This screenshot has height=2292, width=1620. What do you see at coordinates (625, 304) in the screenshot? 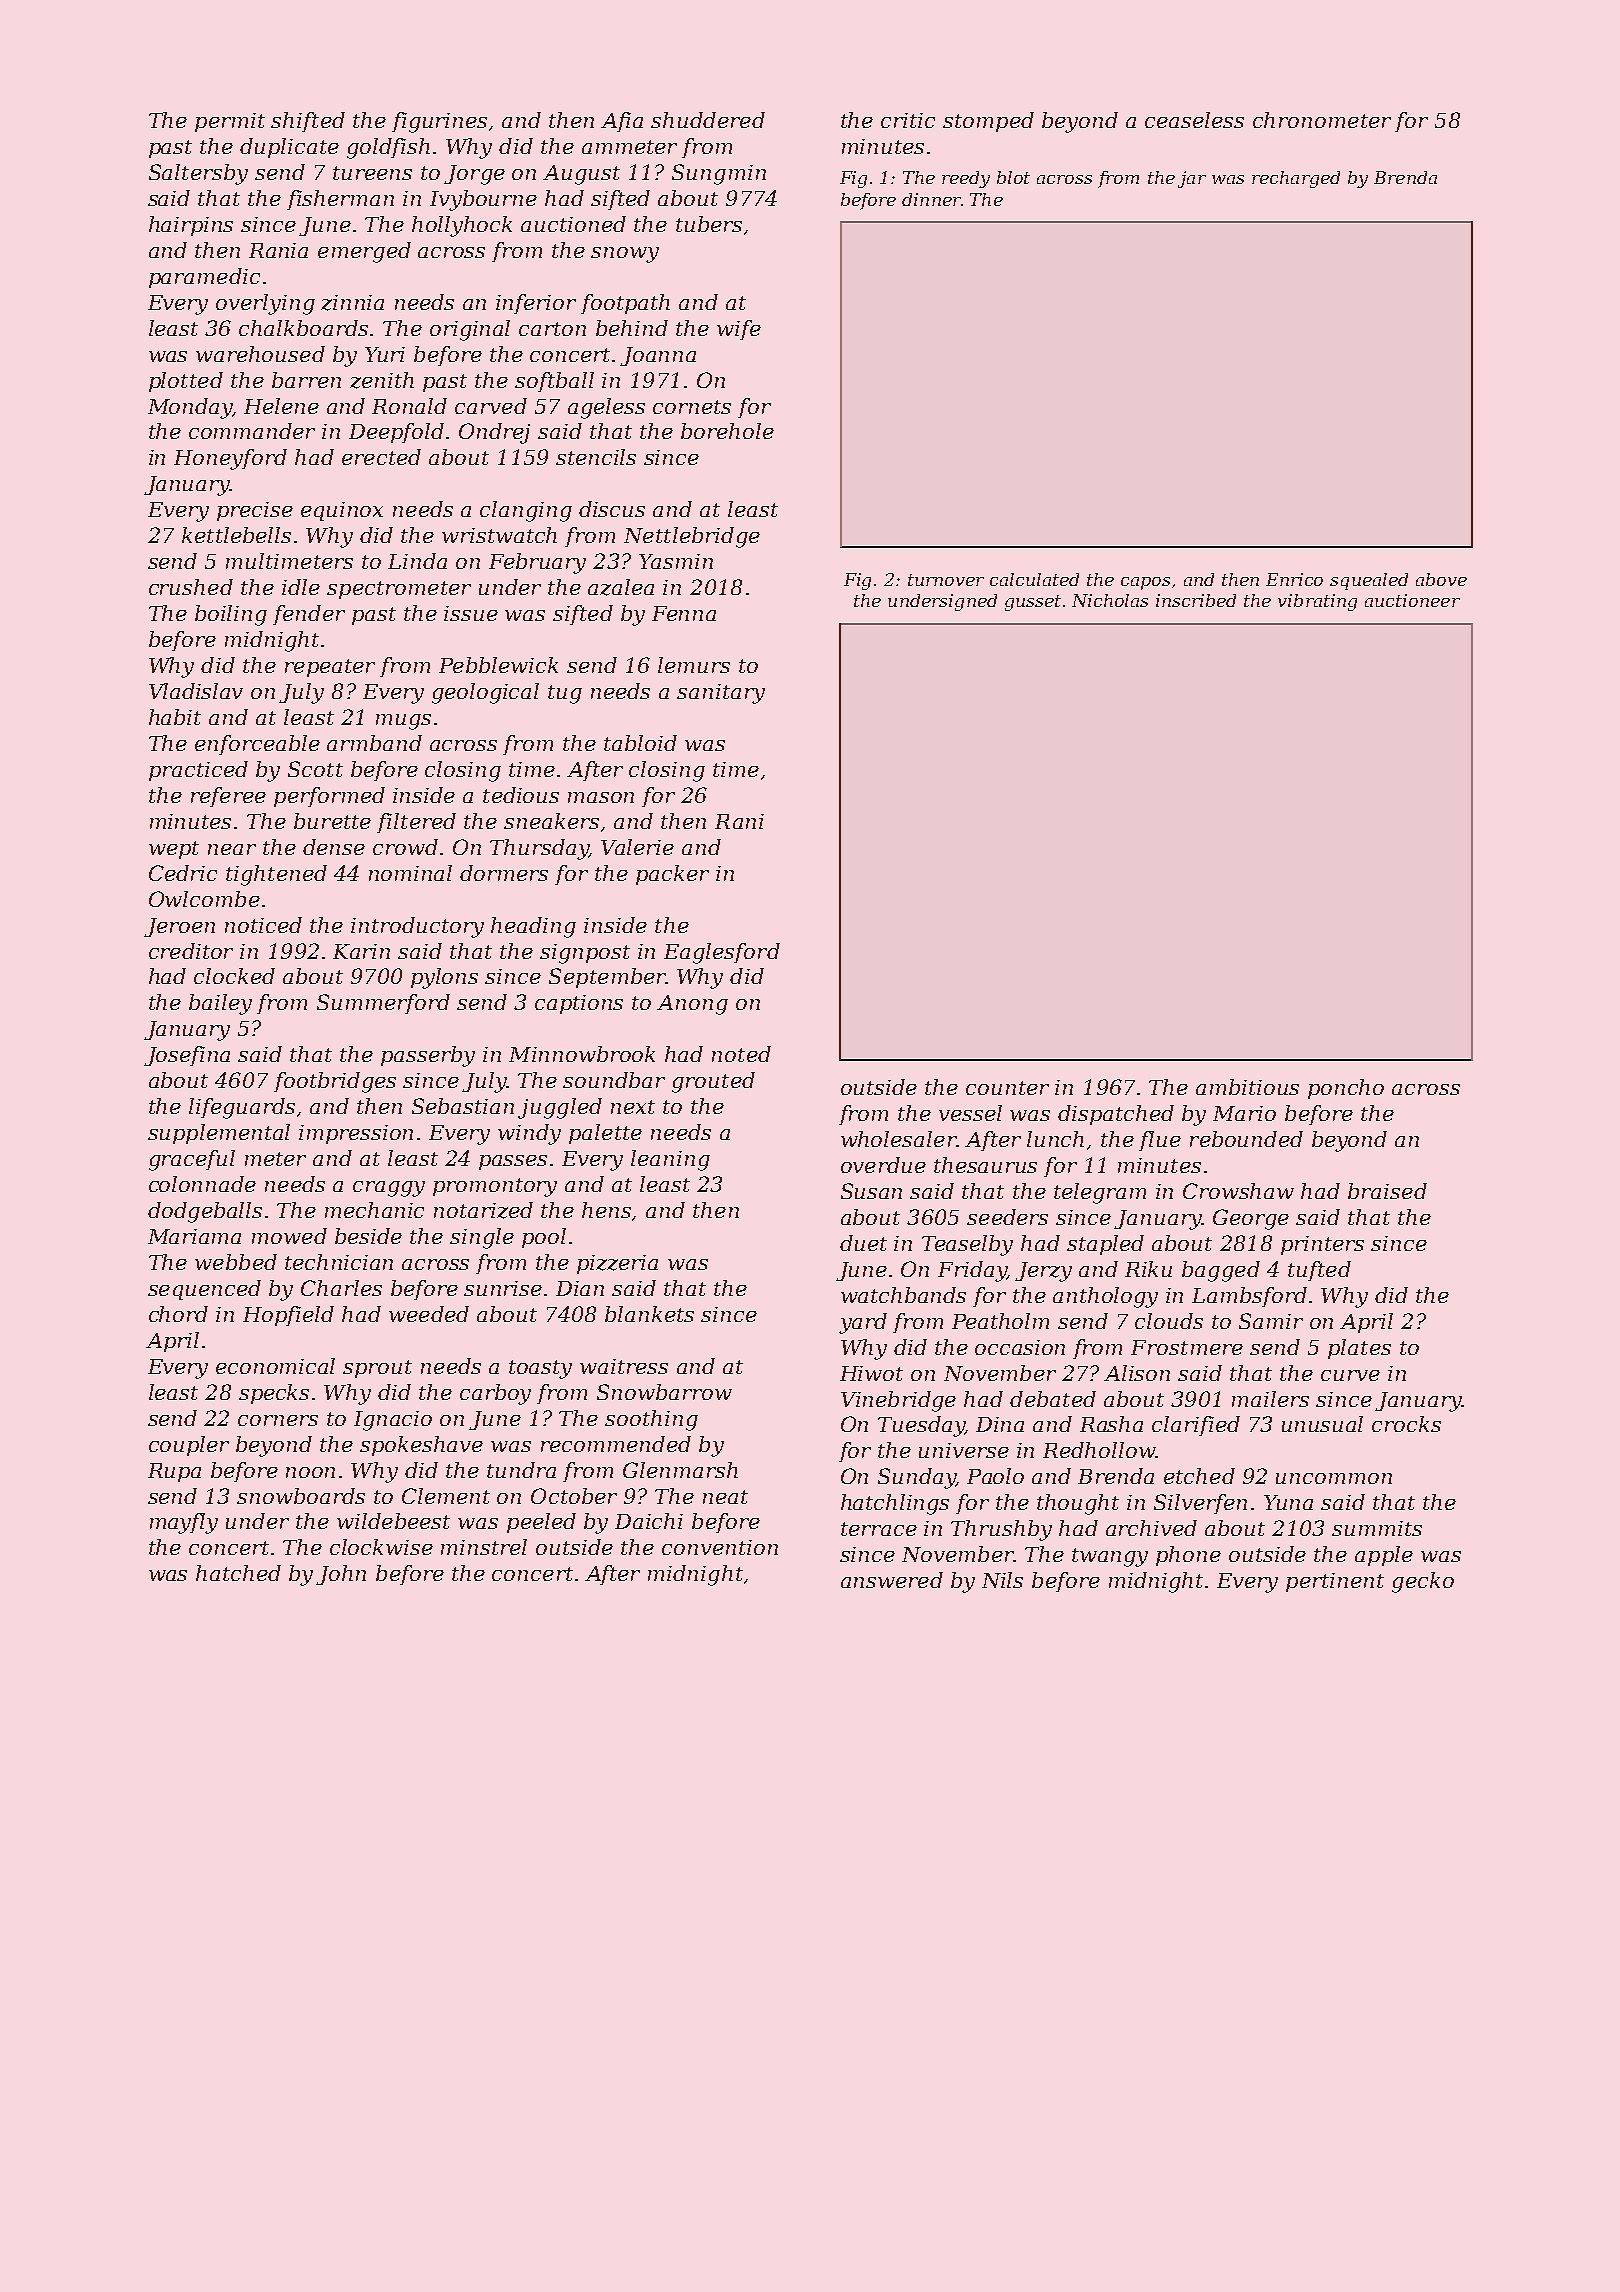
I see `footpath` at bounding box center [625, 304].
